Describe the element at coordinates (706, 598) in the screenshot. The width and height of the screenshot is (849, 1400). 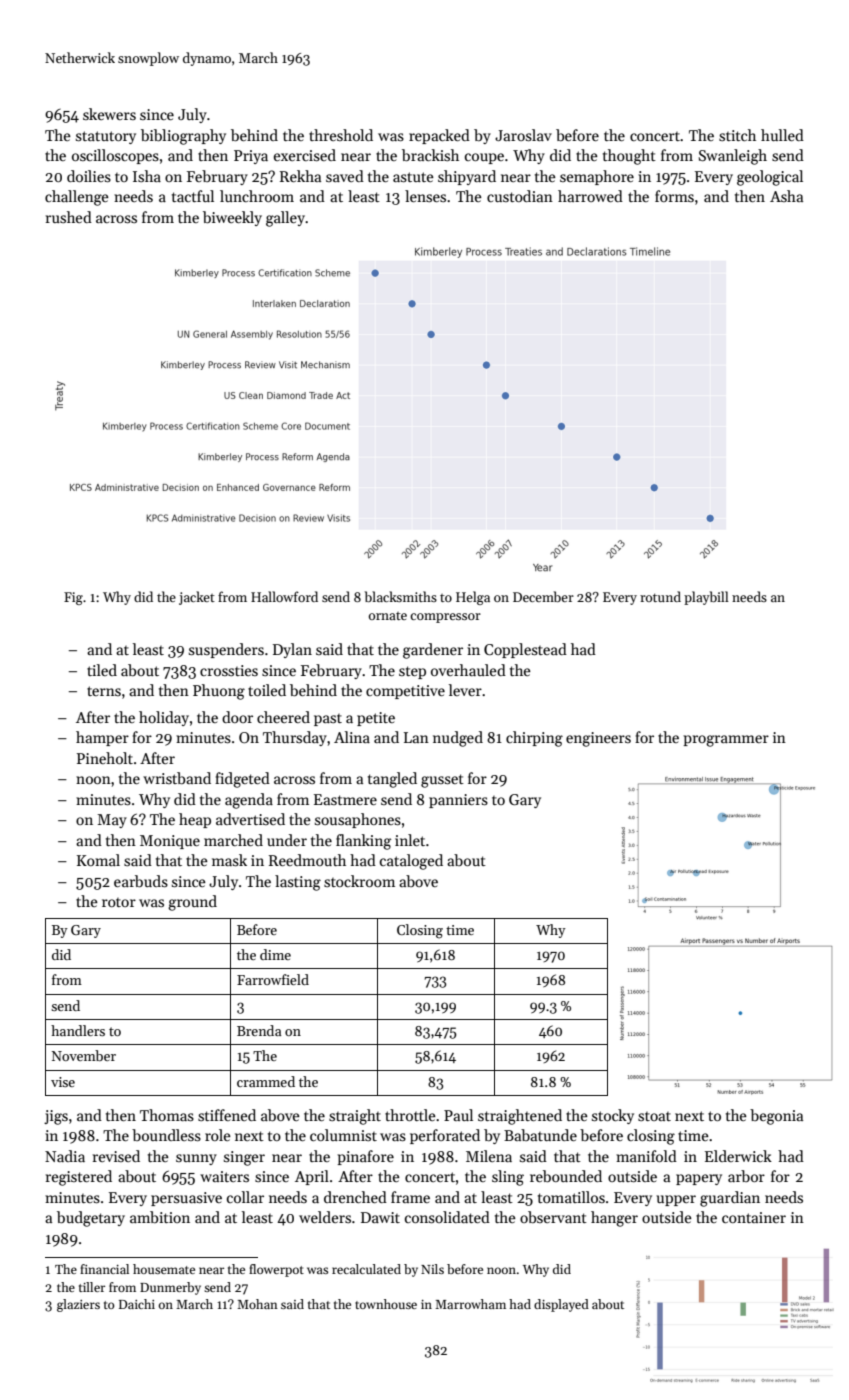
I see `playbill` at that location.
